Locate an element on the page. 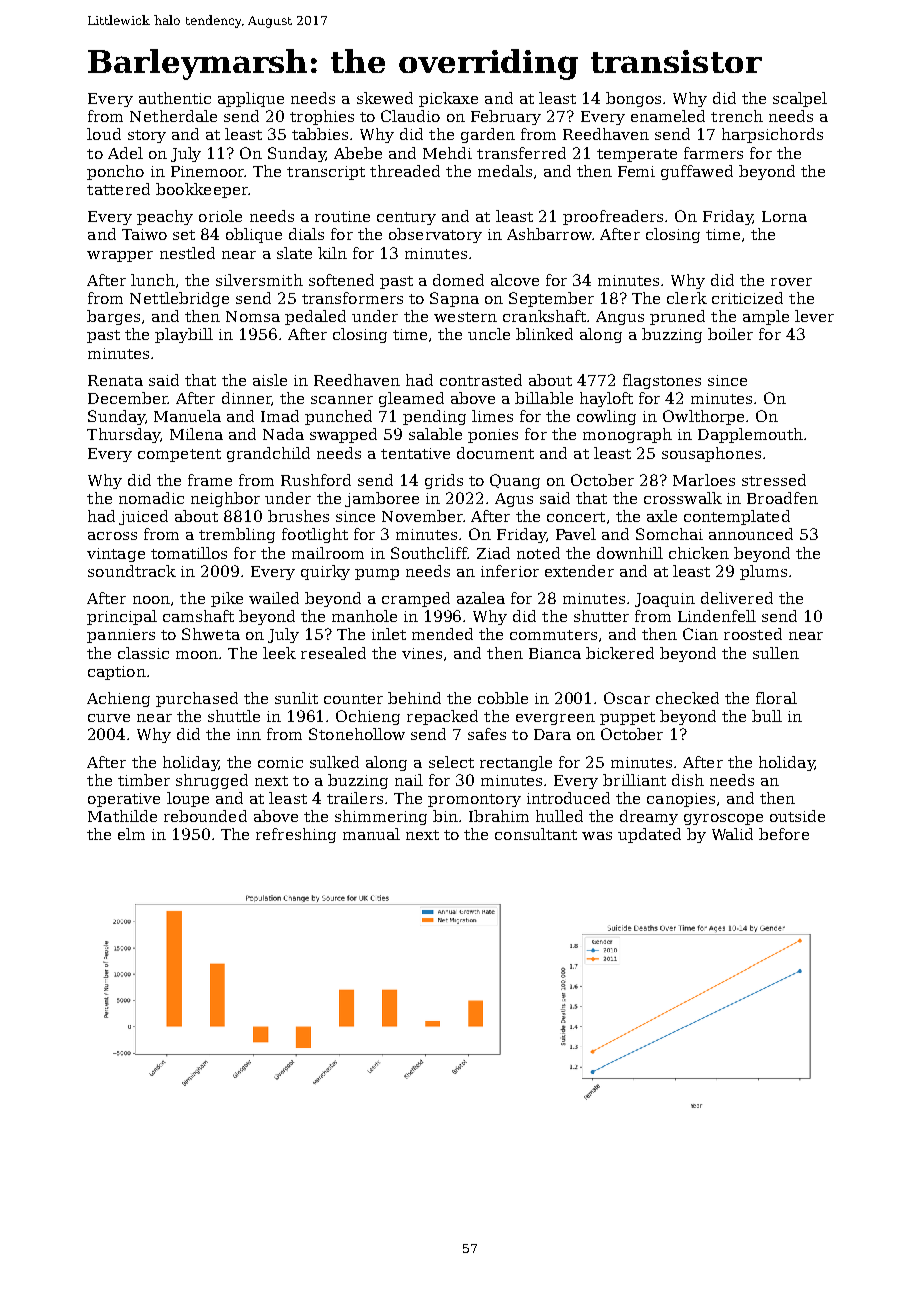 The height and width of the document is (1308, 924). azalea is located at coordinates (481, 598).
